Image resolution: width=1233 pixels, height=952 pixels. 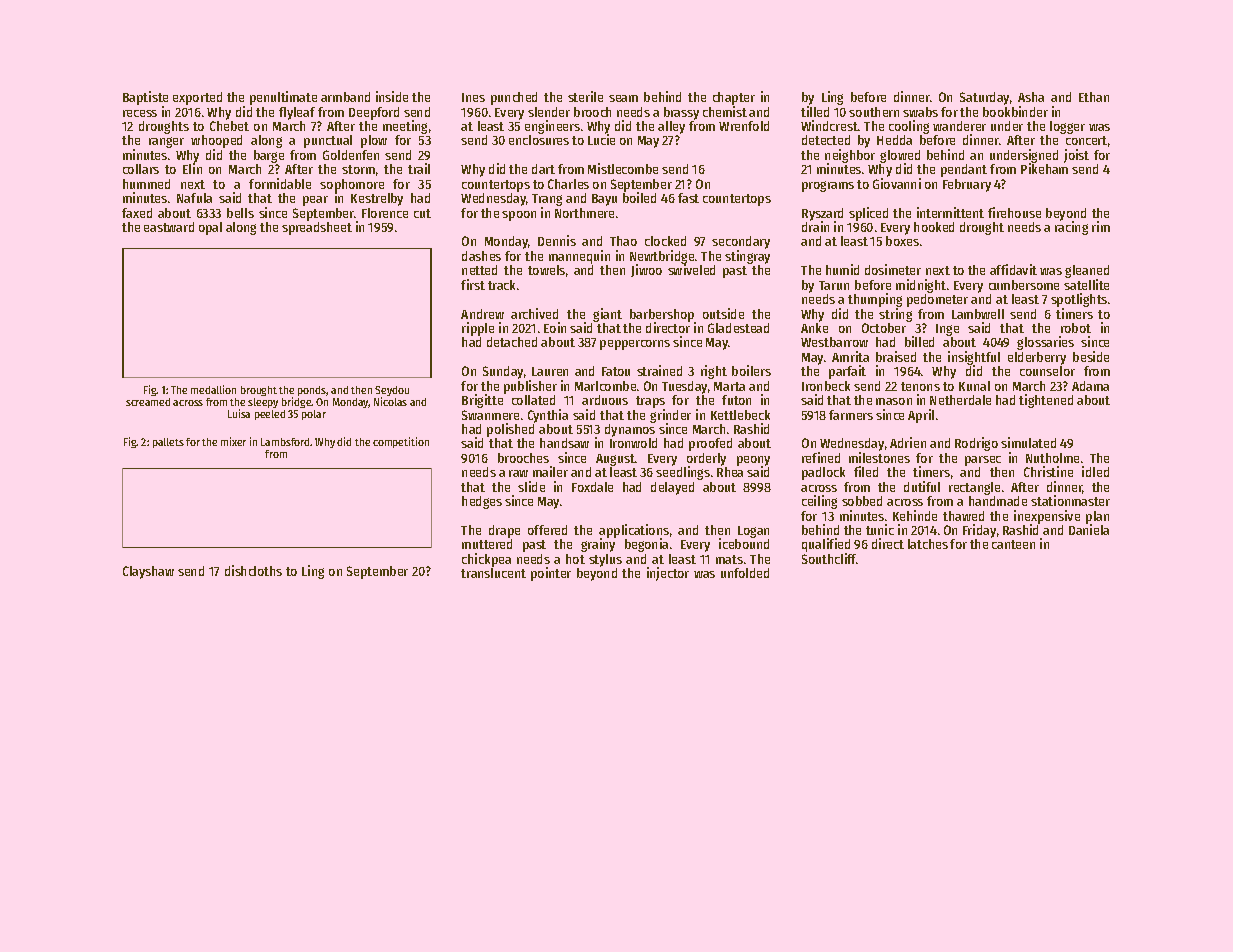 What do you see at coordinates (1087, 271) in the page?
I see `gleaned` at bounding box center [1087, 271].
